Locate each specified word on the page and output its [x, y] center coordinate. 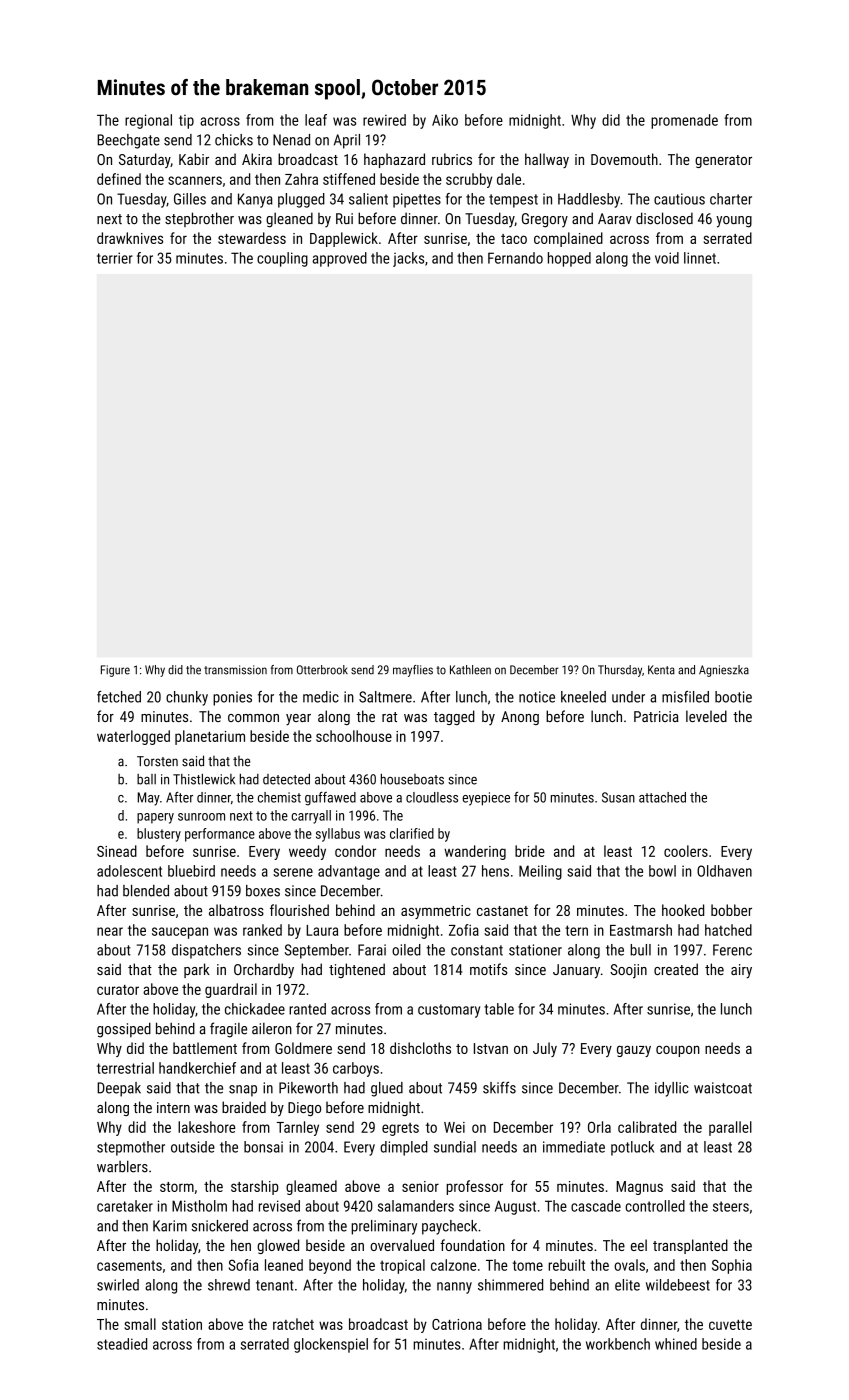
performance [220, 835]
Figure [115, 671]
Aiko [445, 120]
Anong [520, 718]
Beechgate [128, 141]
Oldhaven [724, 871]
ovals [629, 1265]
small [140, 1324]
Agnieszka [724, 671]
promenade [684, 121]
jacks [408, 259]
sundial [455, 1147]
